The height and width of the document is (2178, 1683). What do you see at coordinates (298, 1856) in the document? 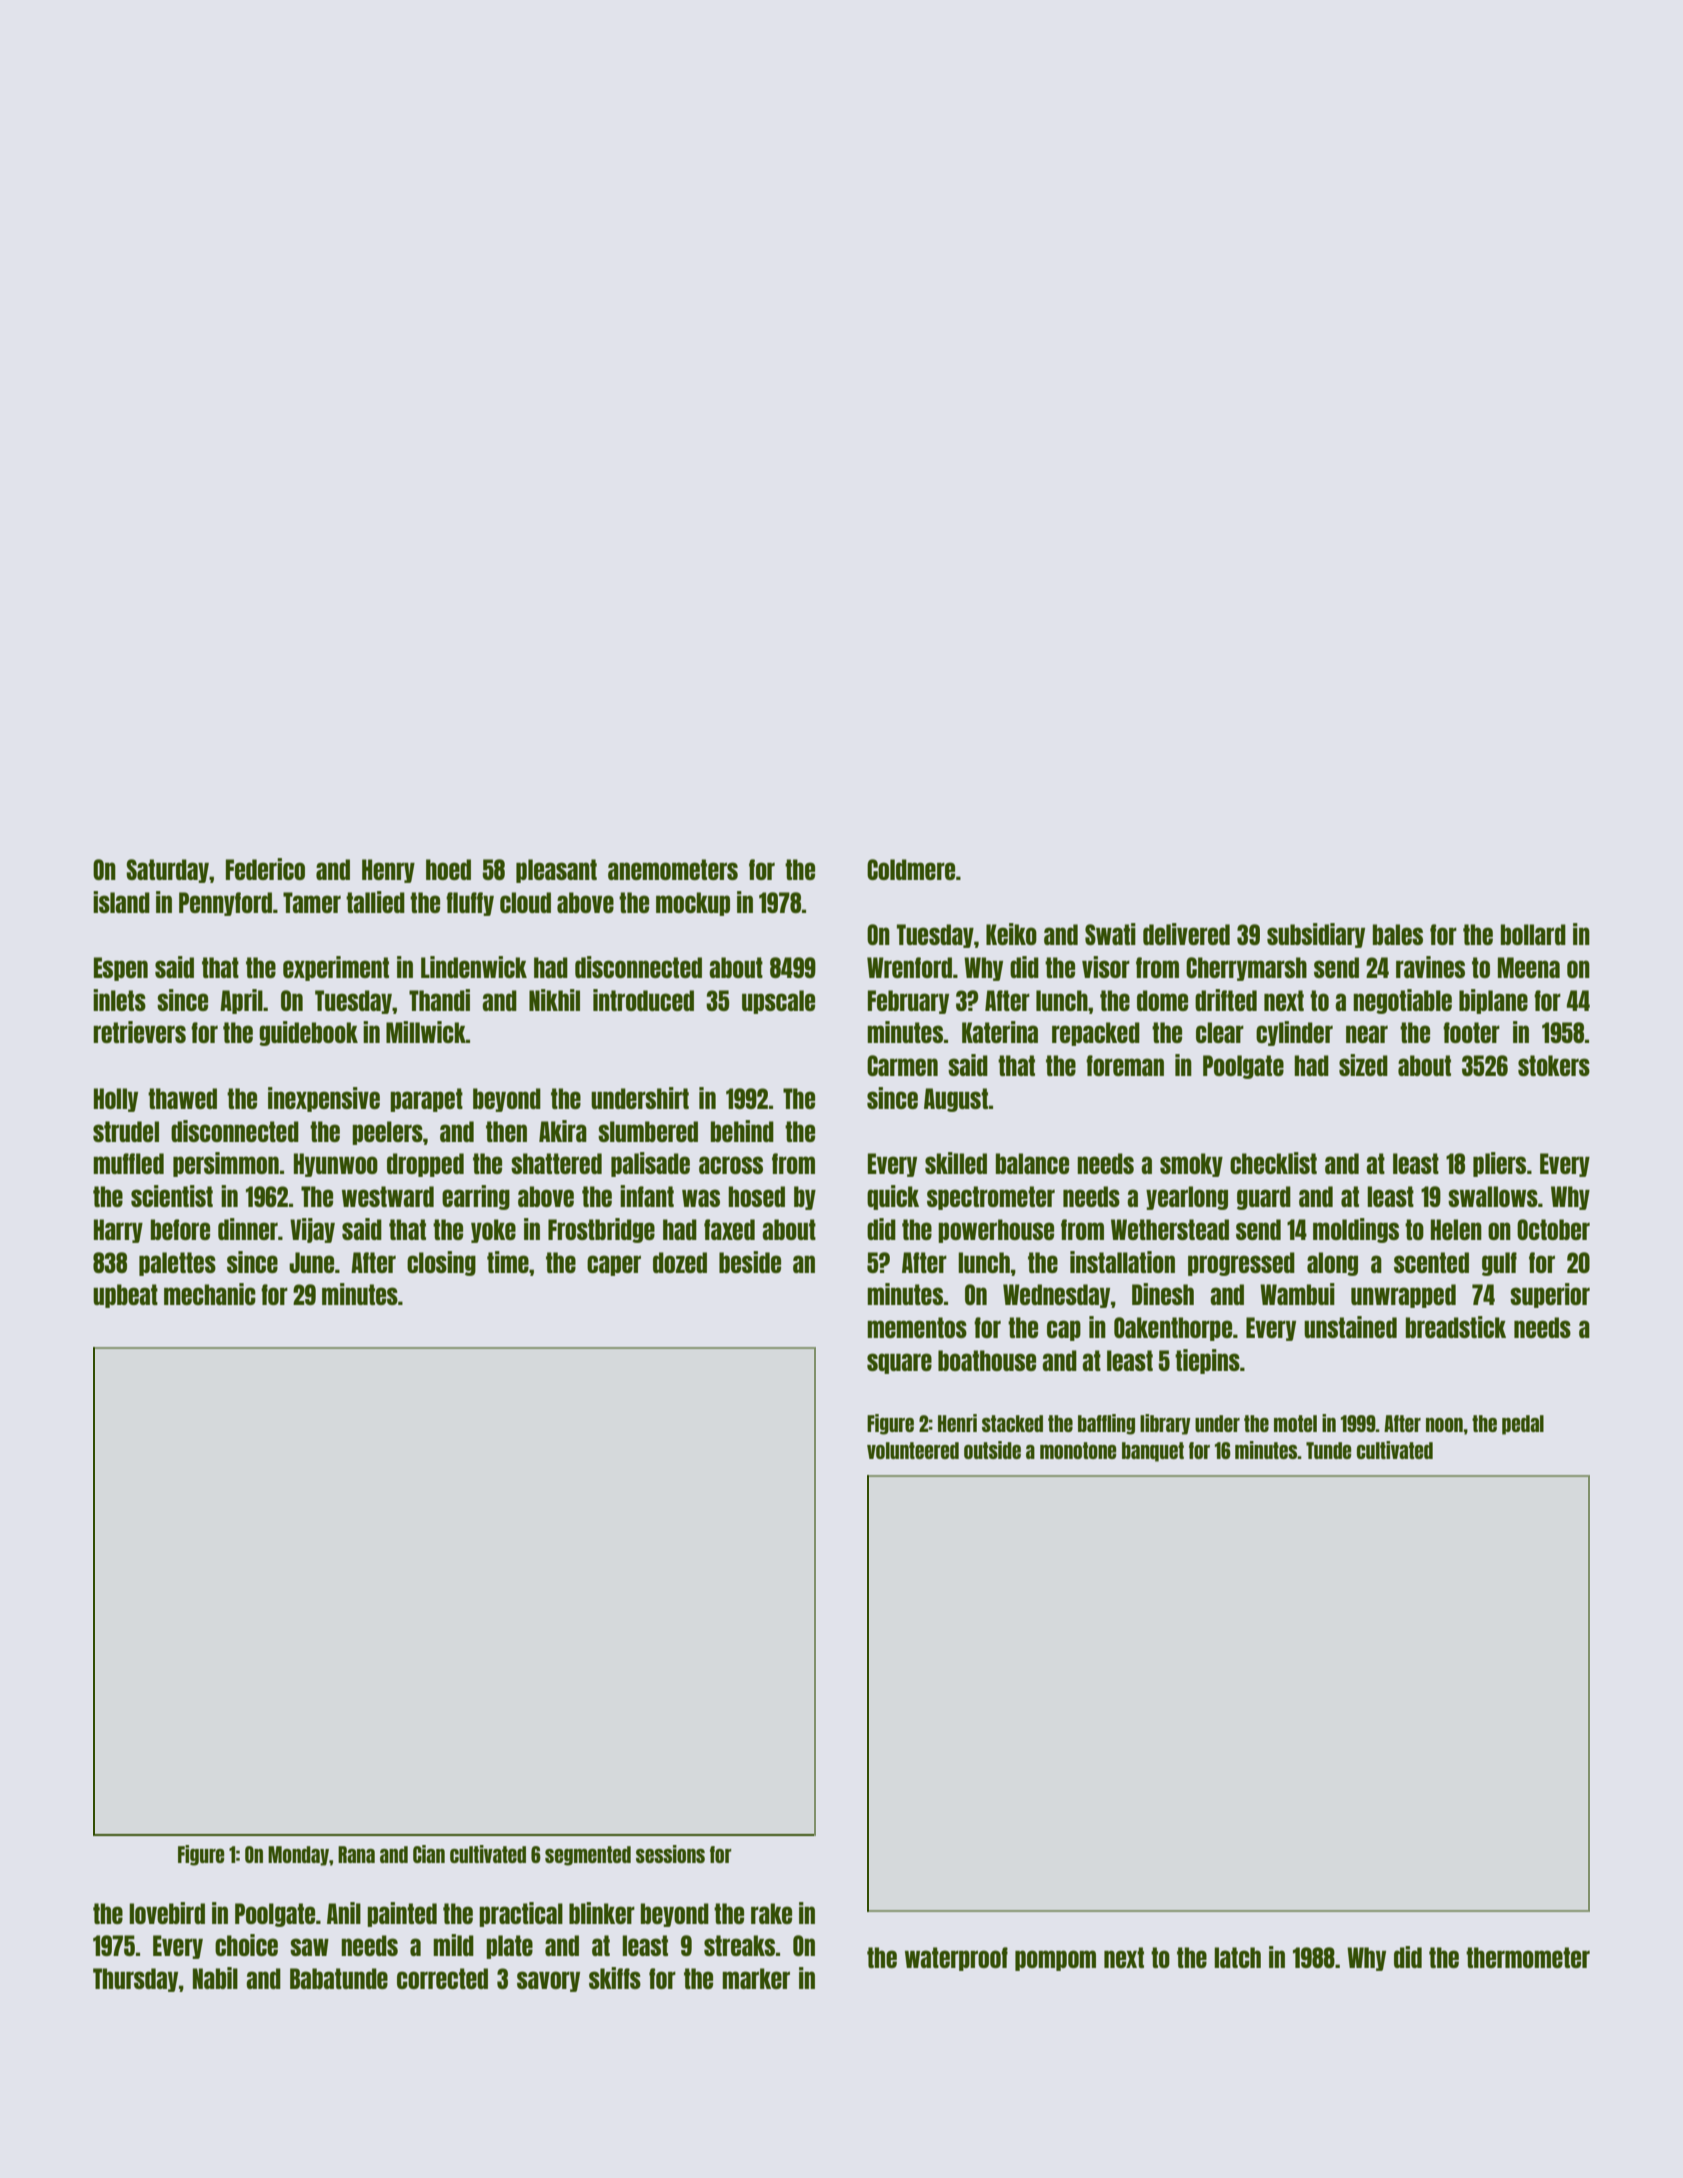
I see `Monday` at bounding box center [298, 1856].
